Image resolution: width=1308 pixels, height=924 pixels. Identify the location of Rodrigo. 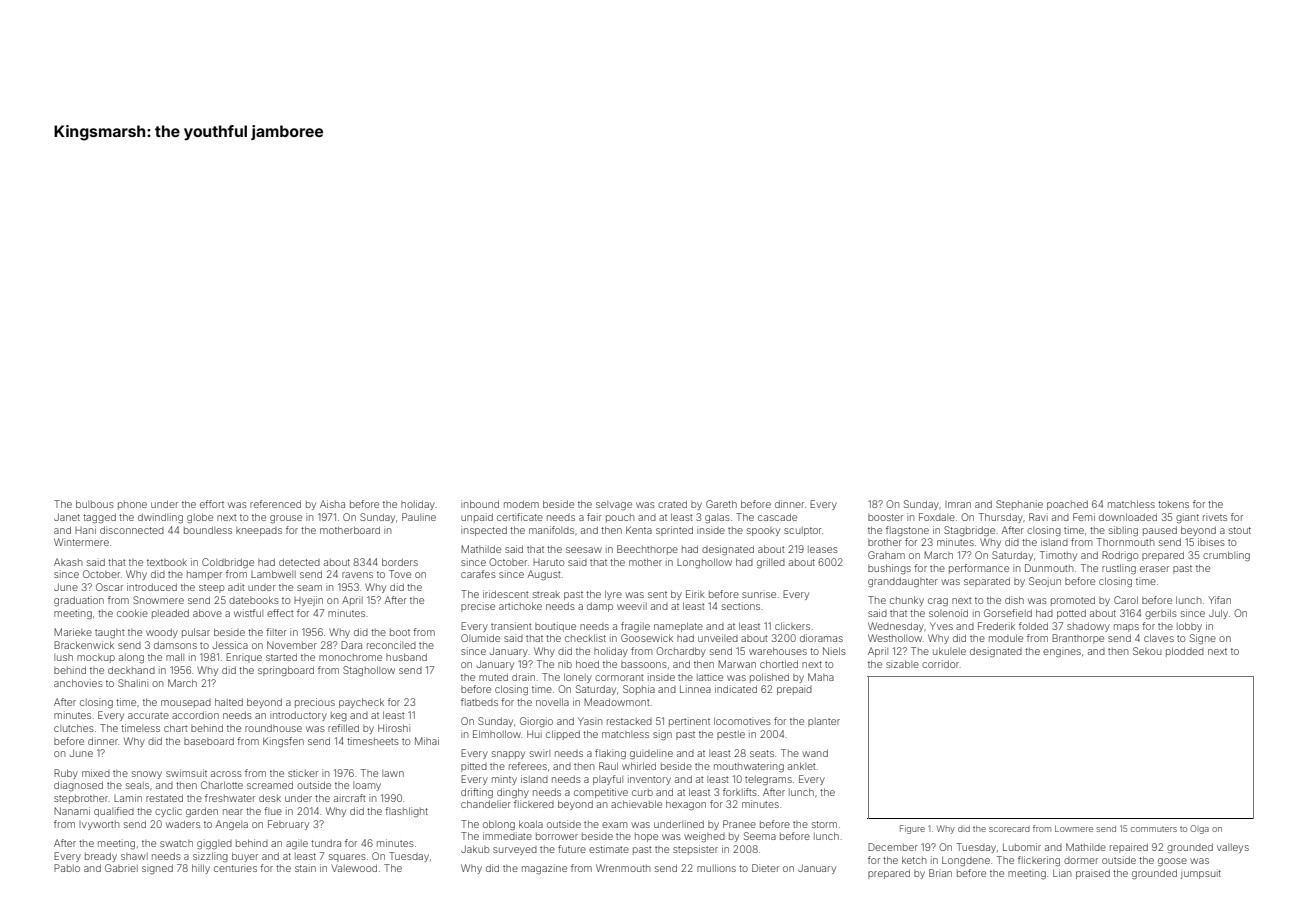
(1120, 556).
